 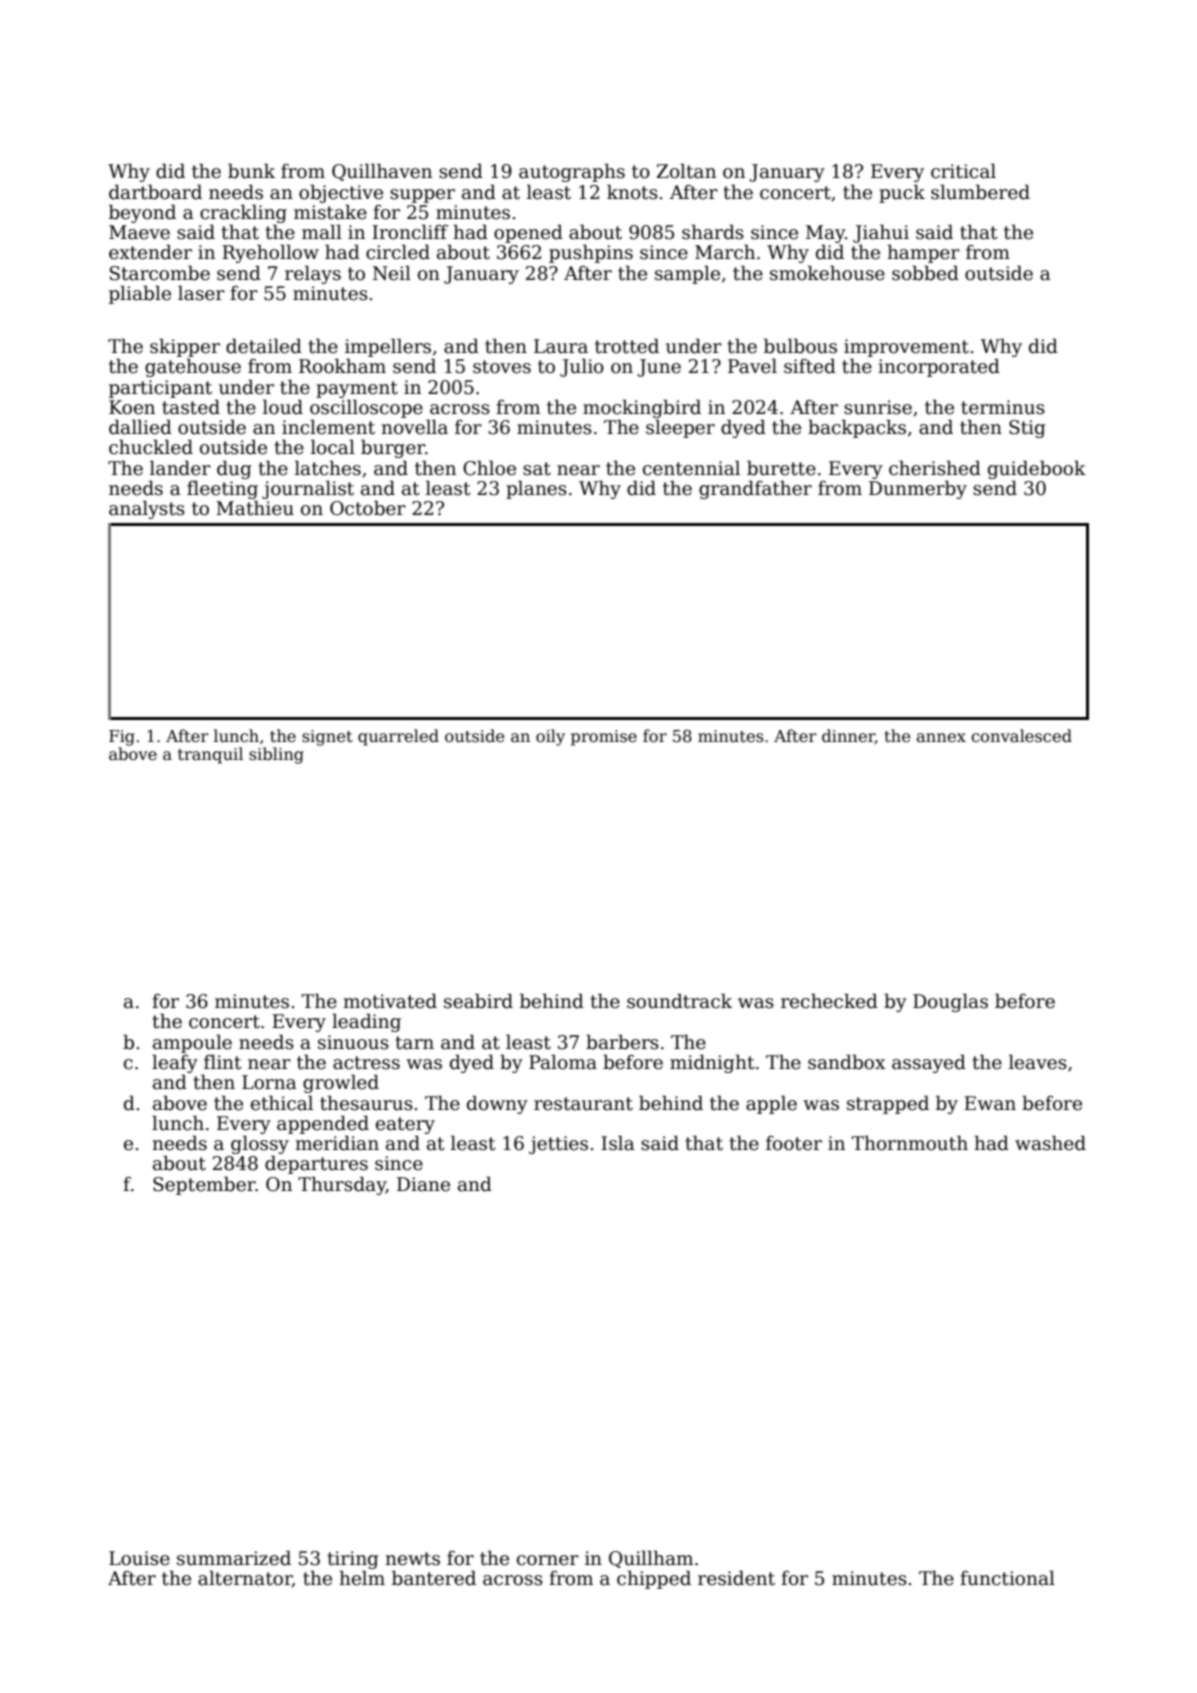 What do you see at coordinates (1021, 736) in the document?
I see `convalesced` at bounding box center [1021, 736].
